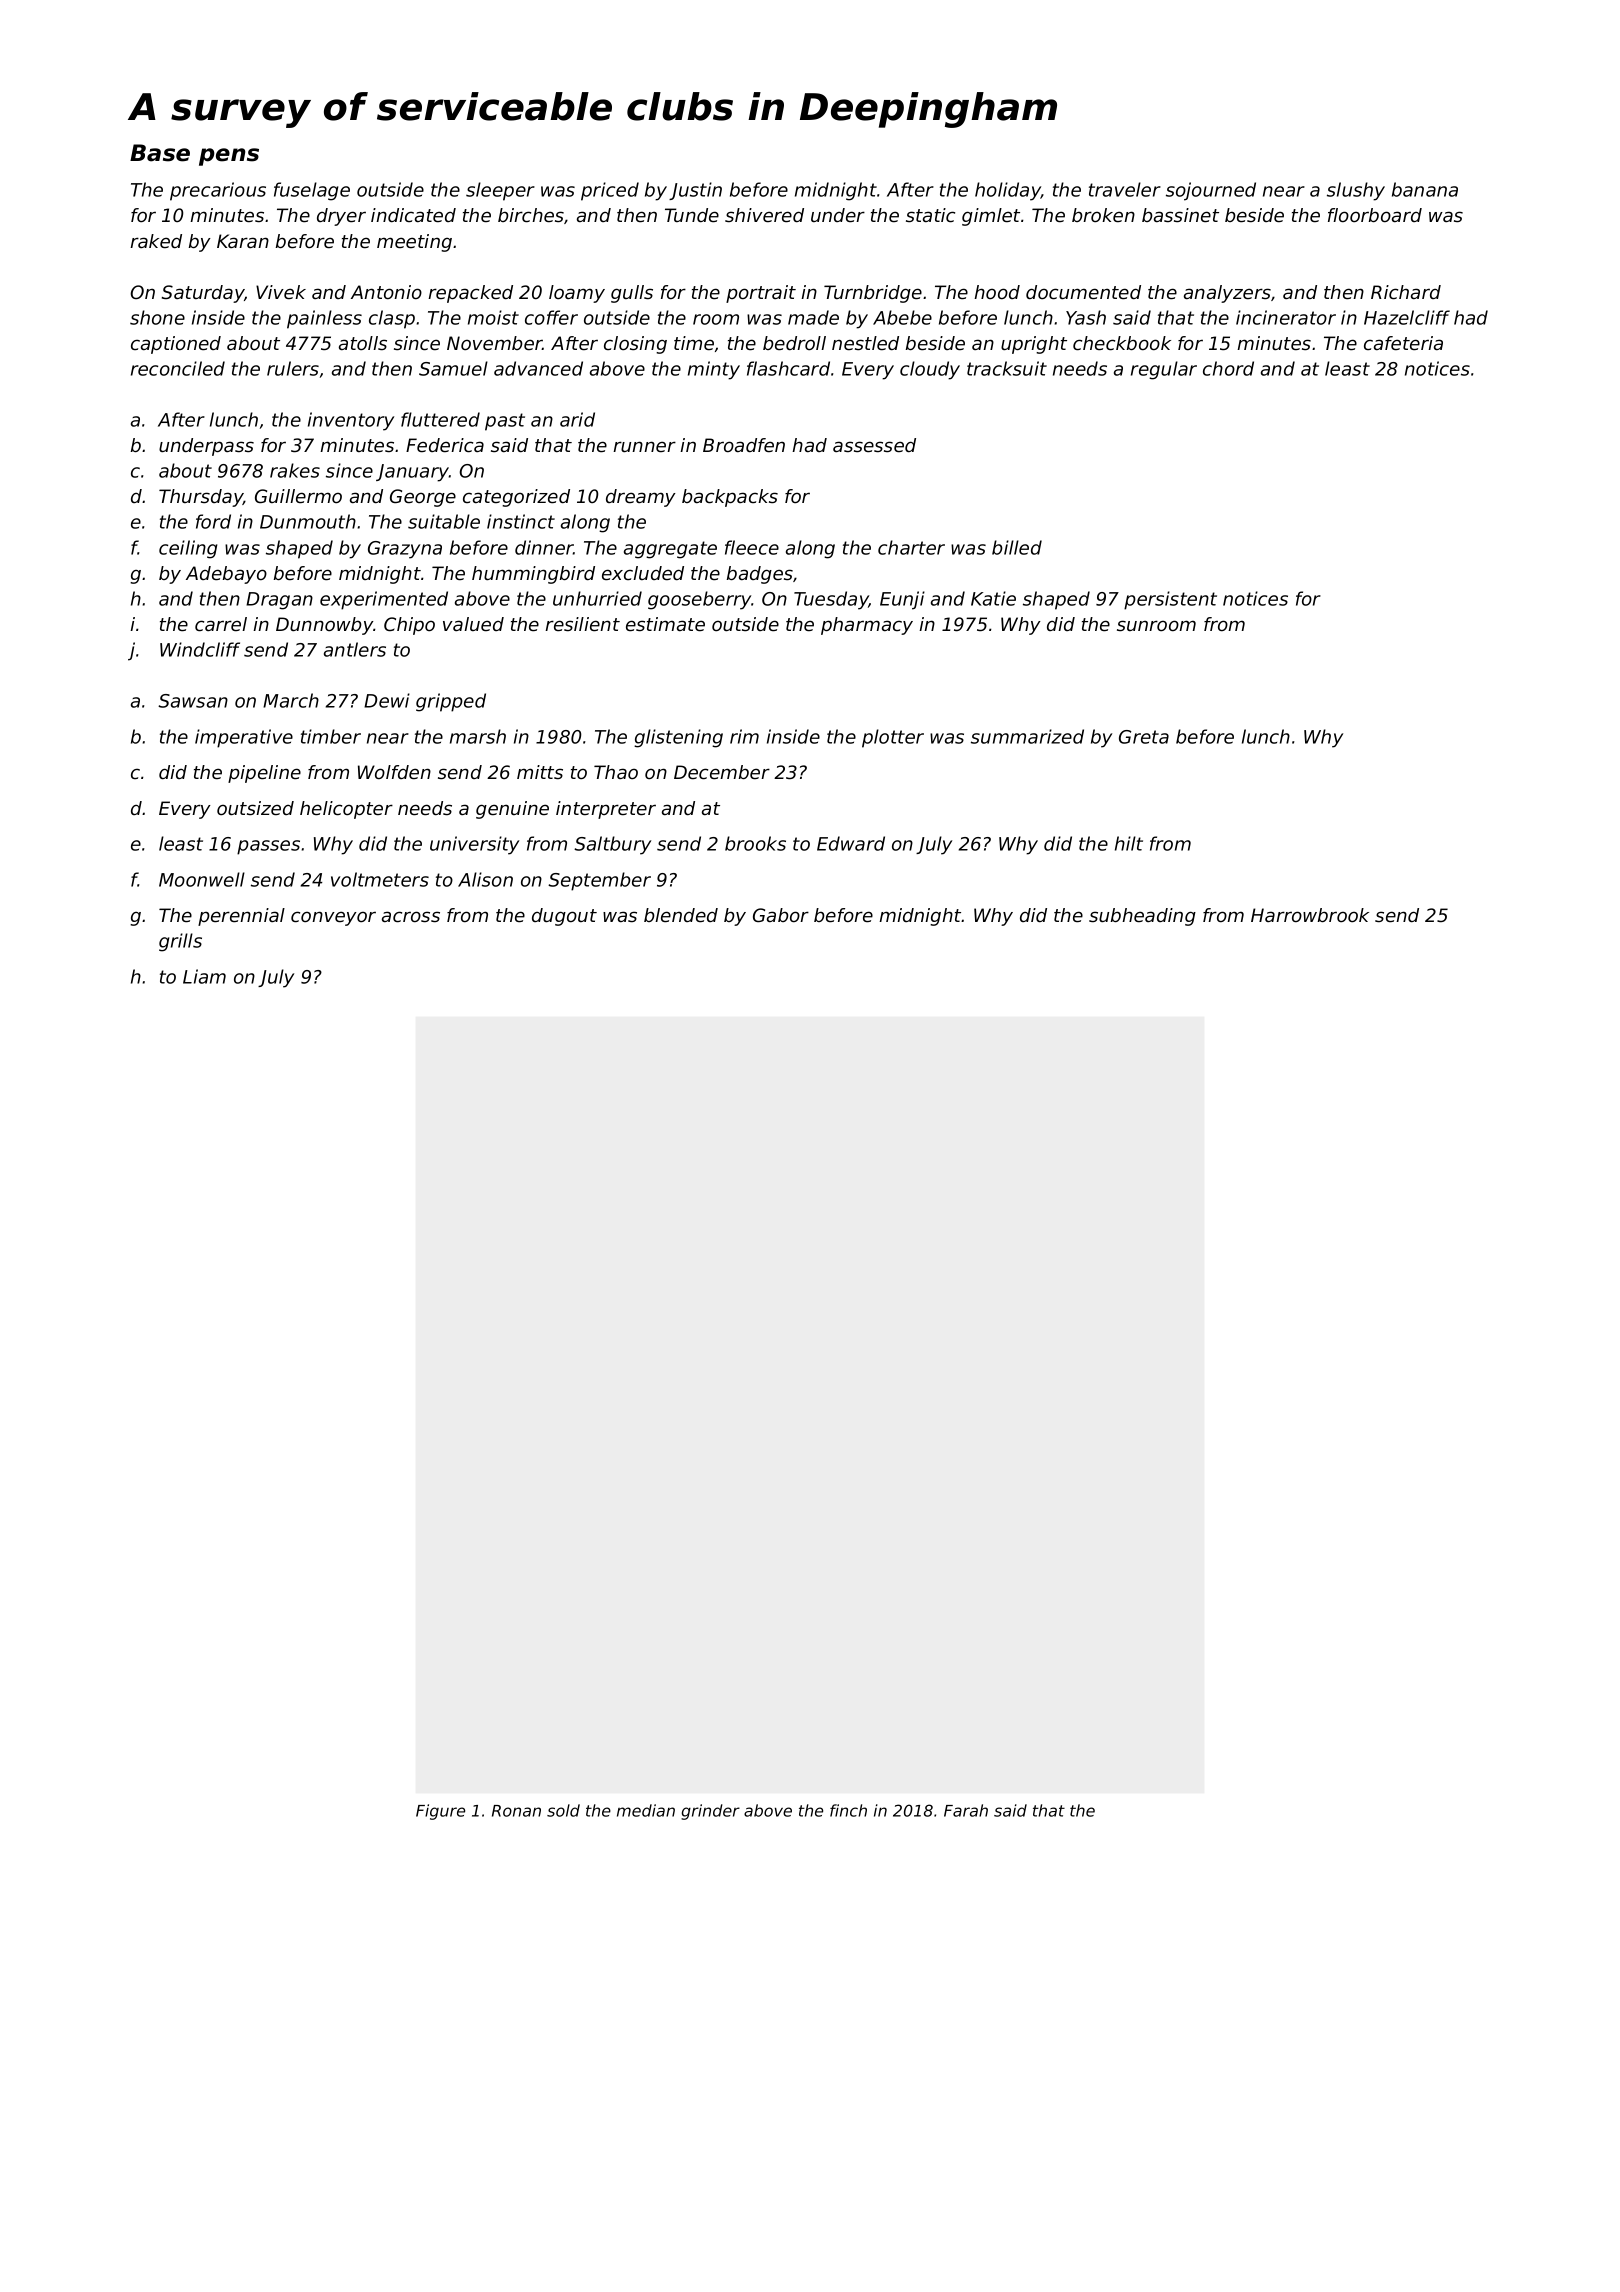  Describe the element at coordinates (781, 915) in the page. I see `Gabor` at that location.
